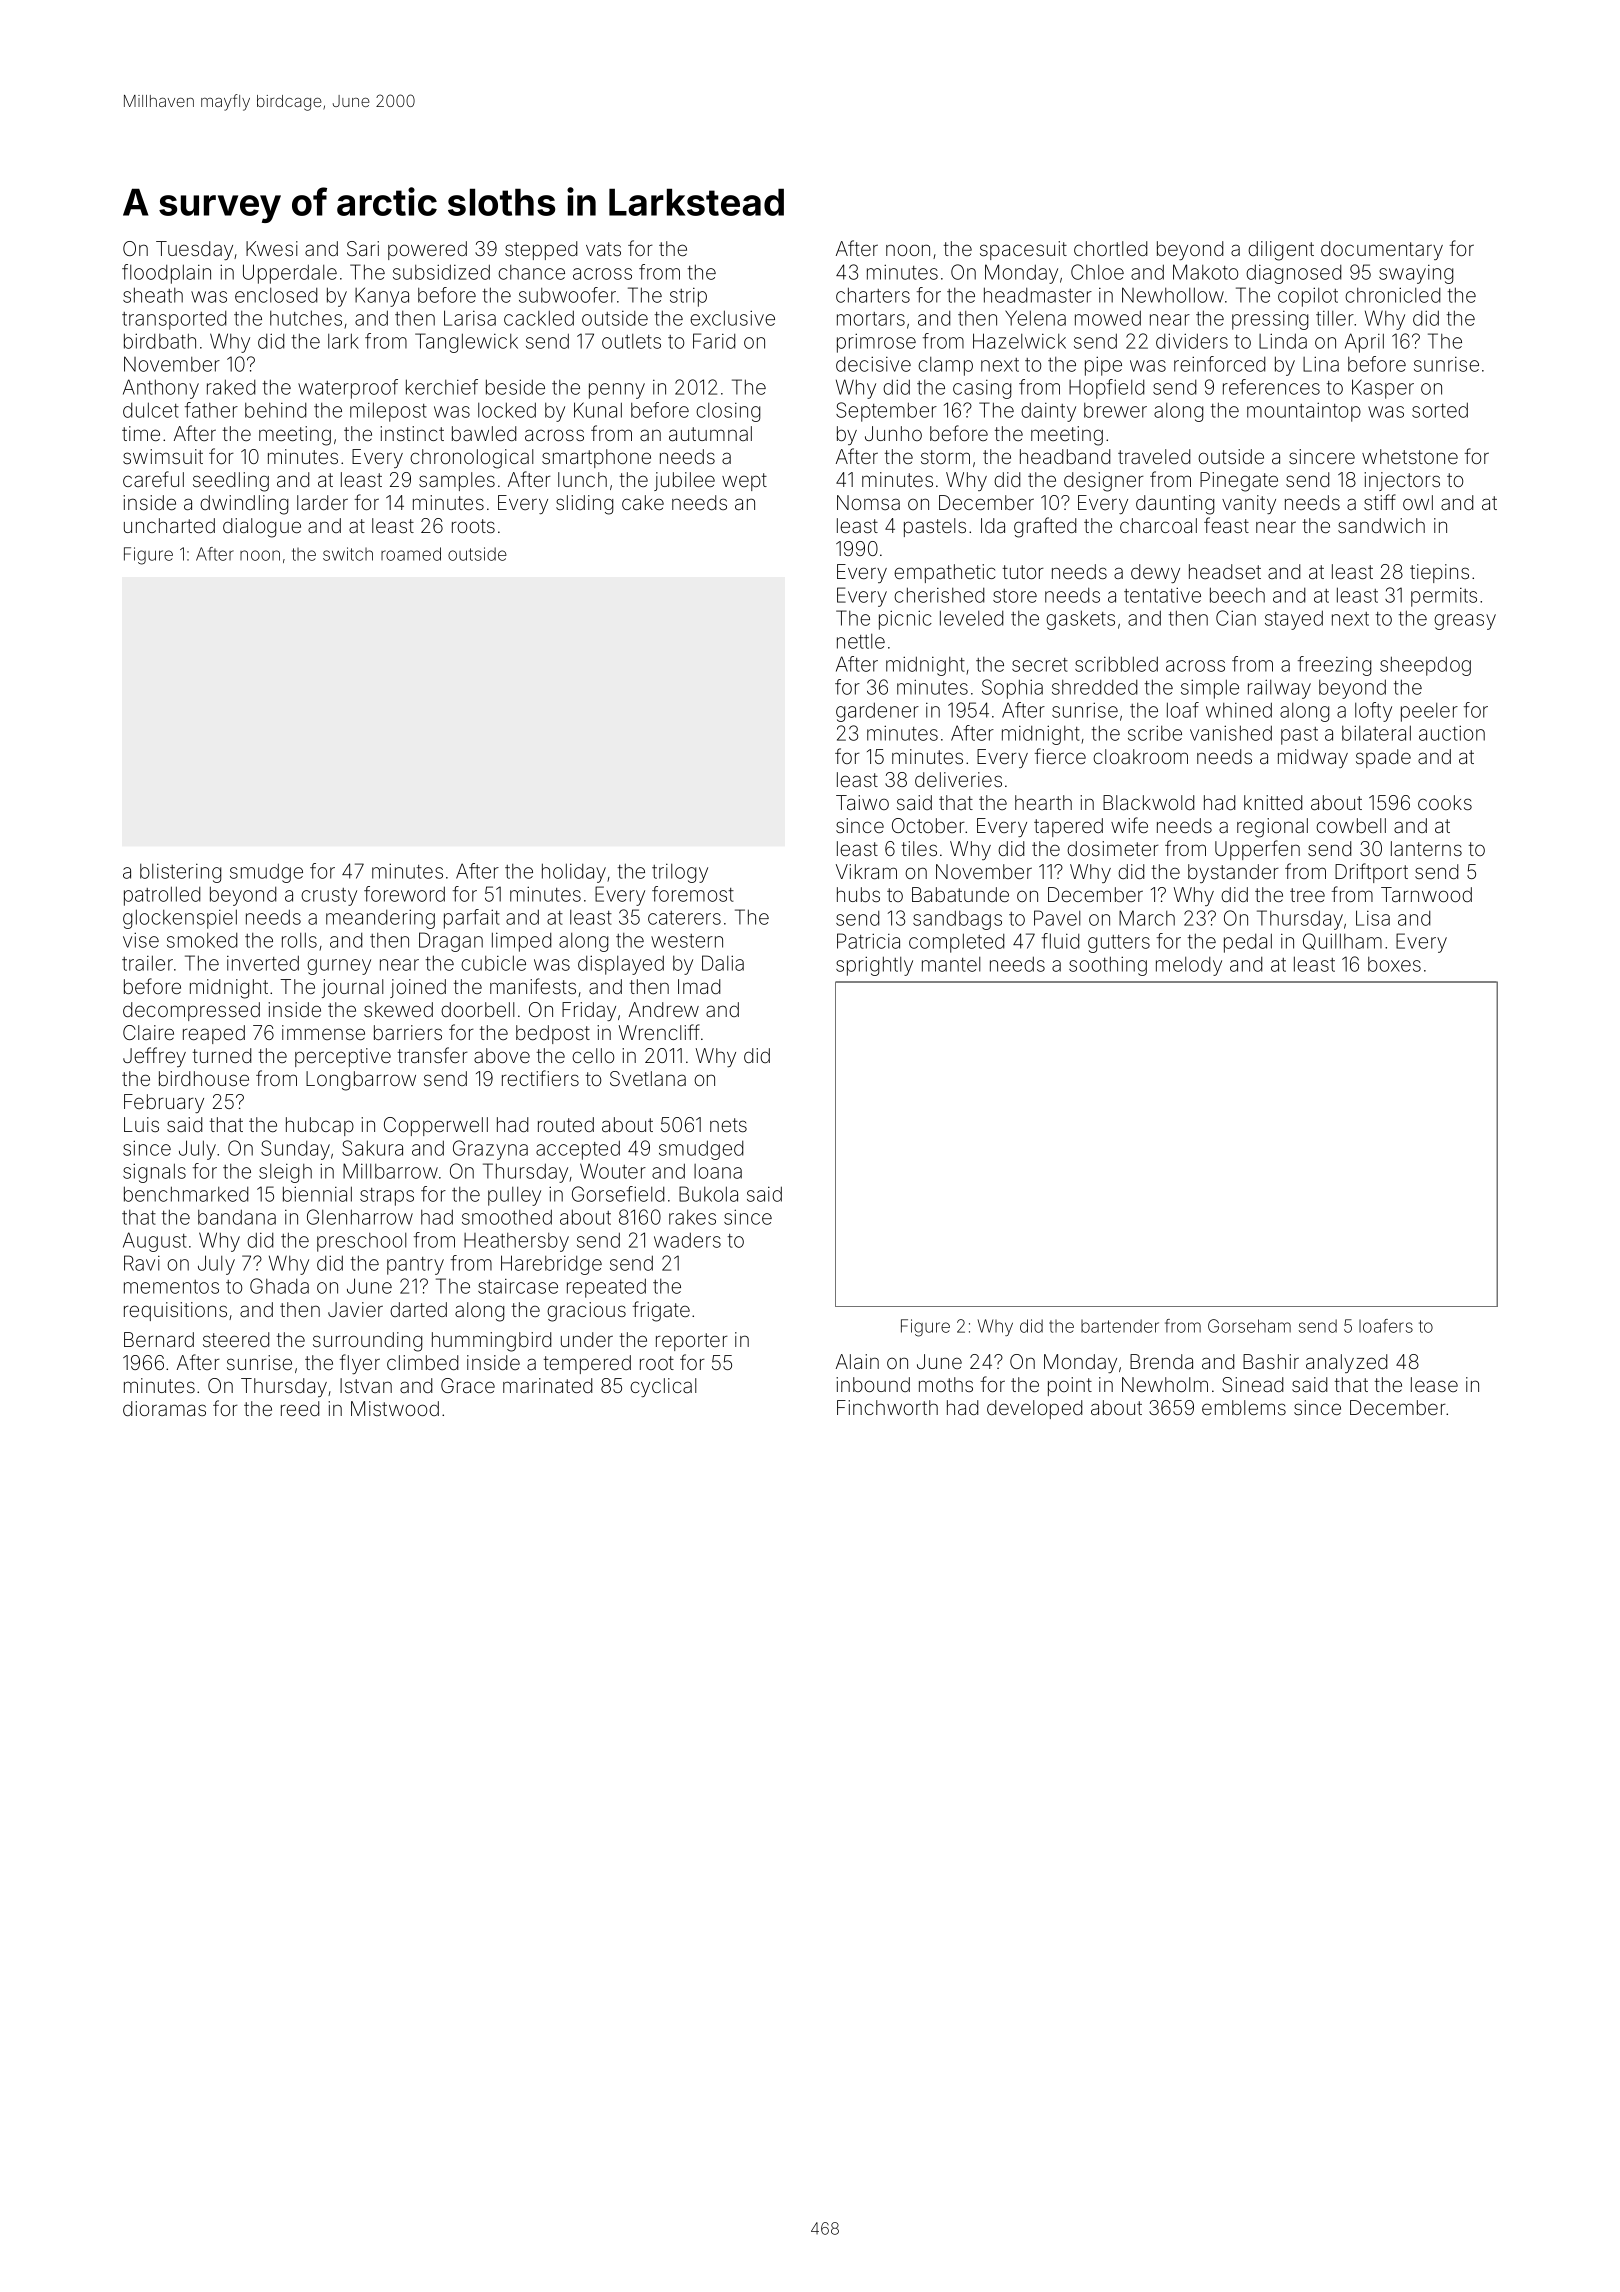 The height and width of the document is (2292, 1620). I want to click on larder, so click(322, 502).
